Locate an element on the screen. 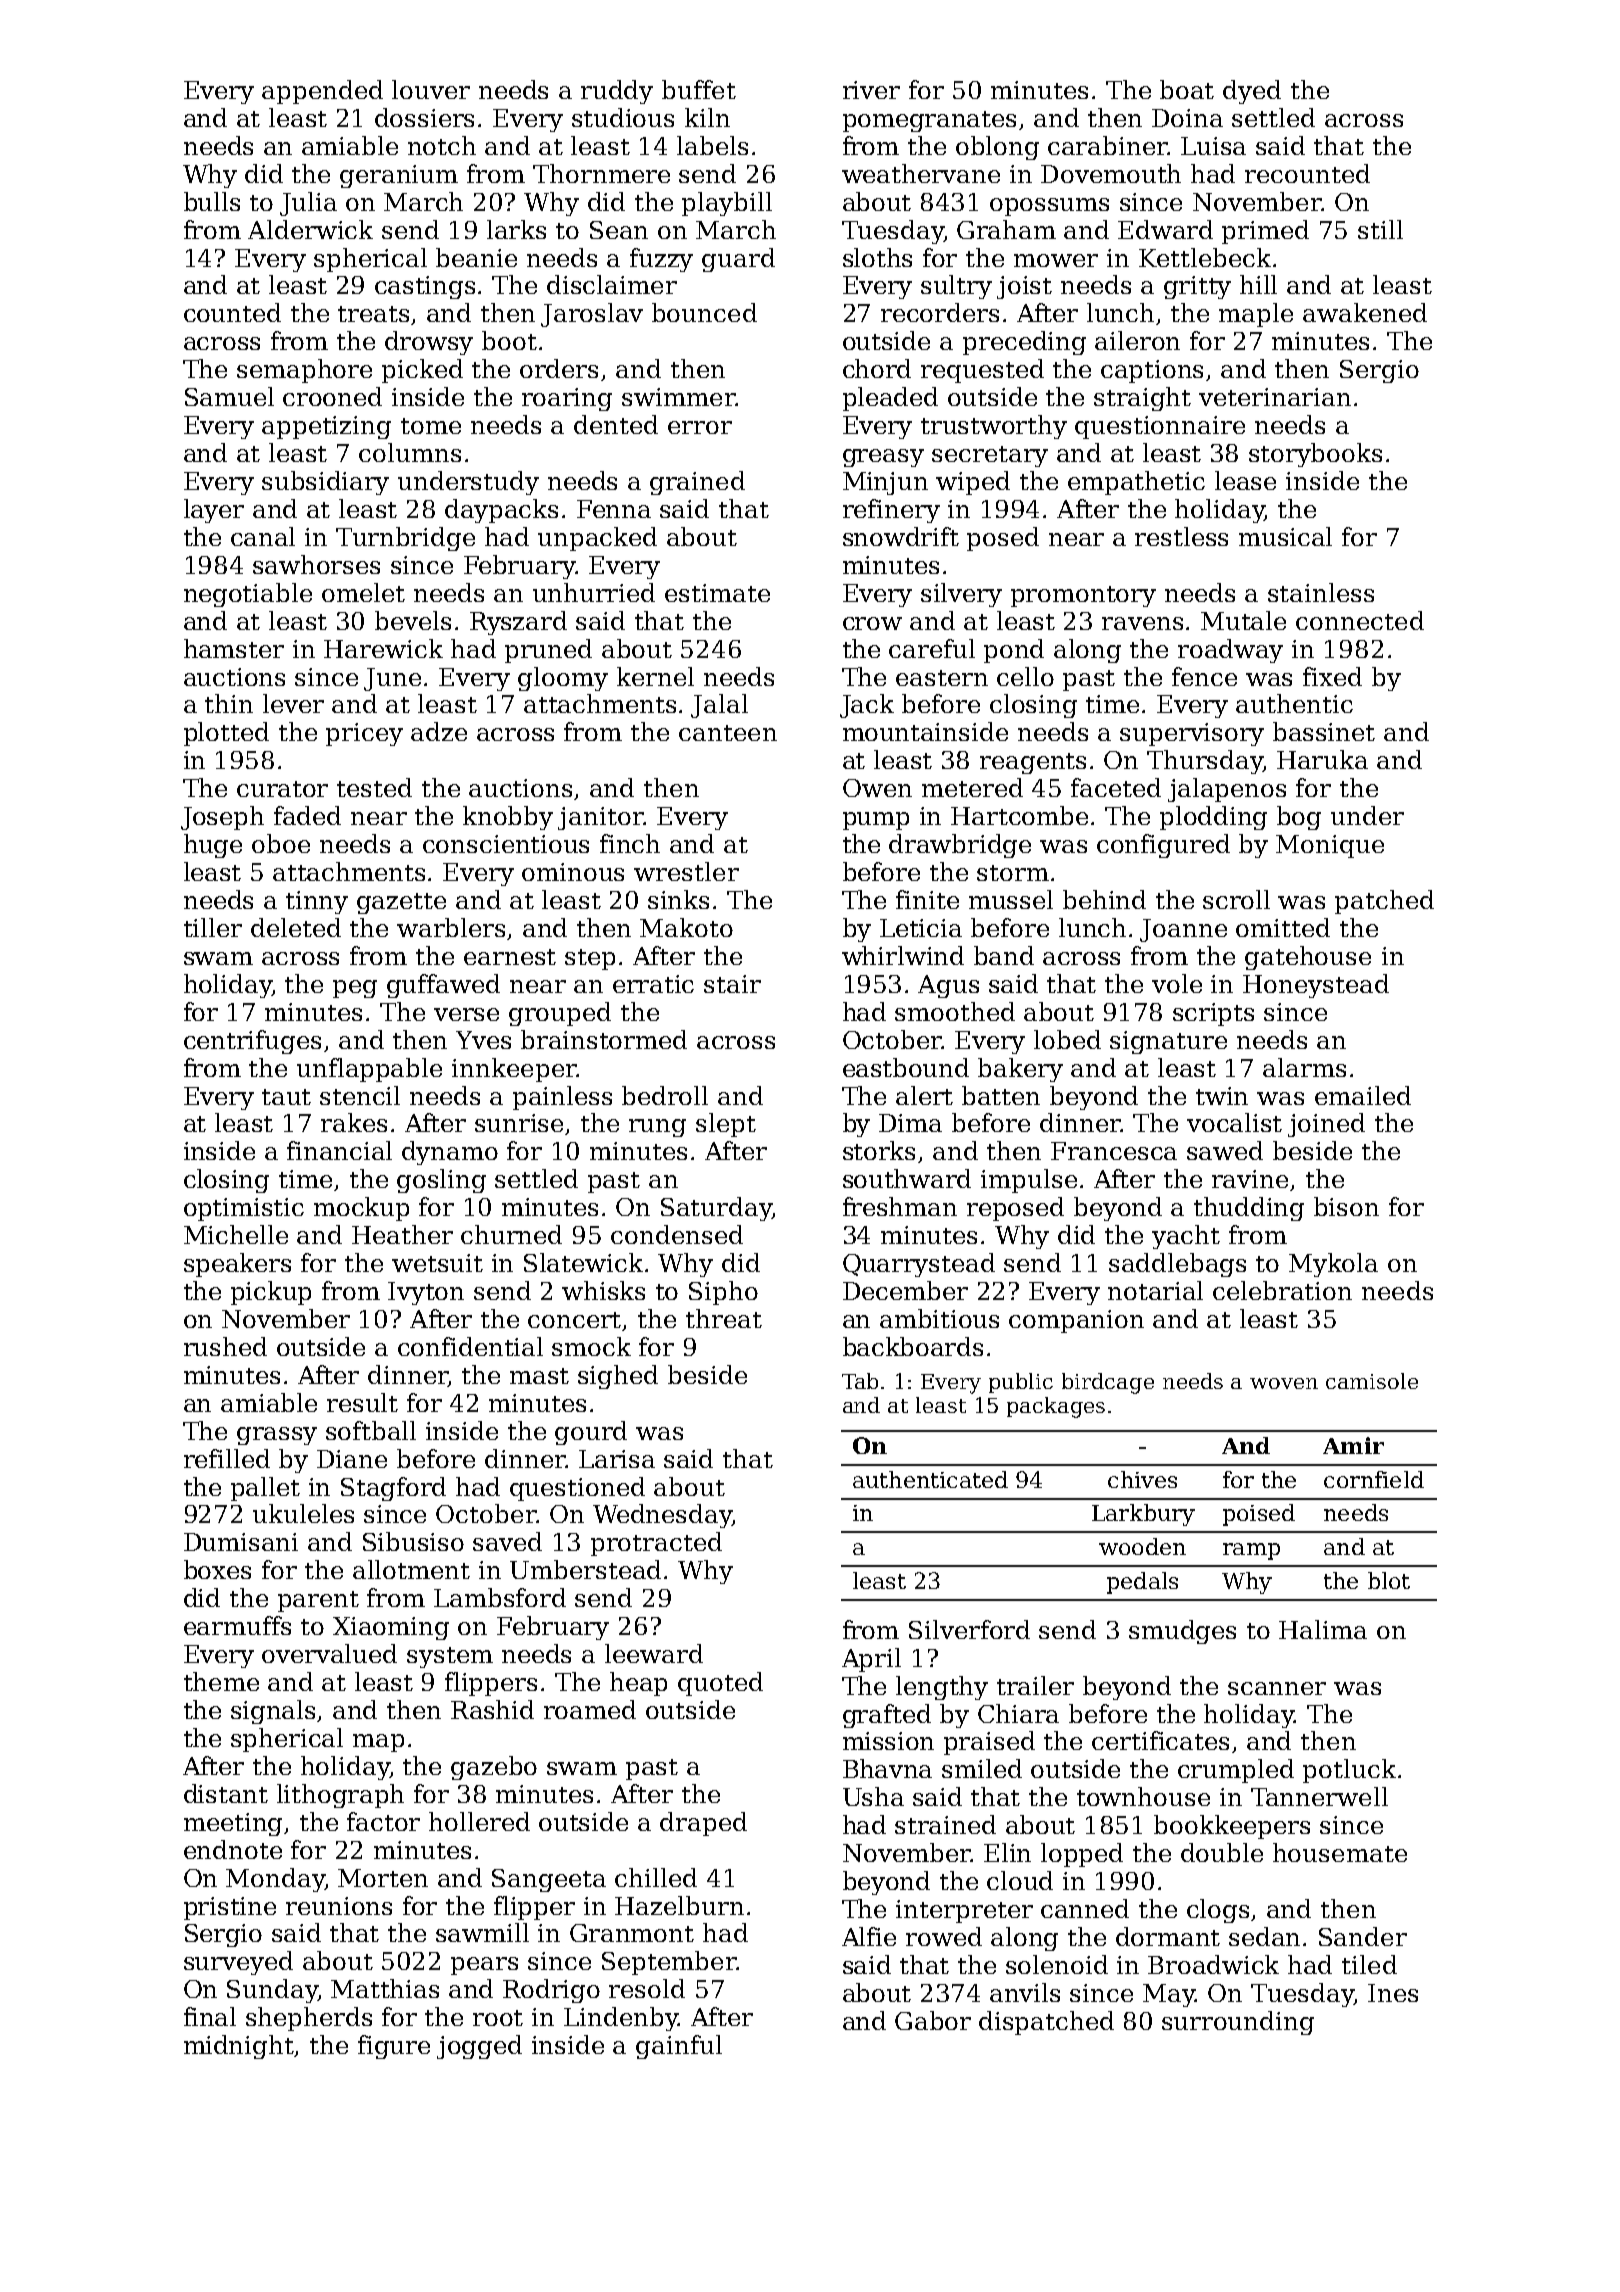 This screenshot has width=1620, height=2292. gainful is located at coordinates (679, 2047).
